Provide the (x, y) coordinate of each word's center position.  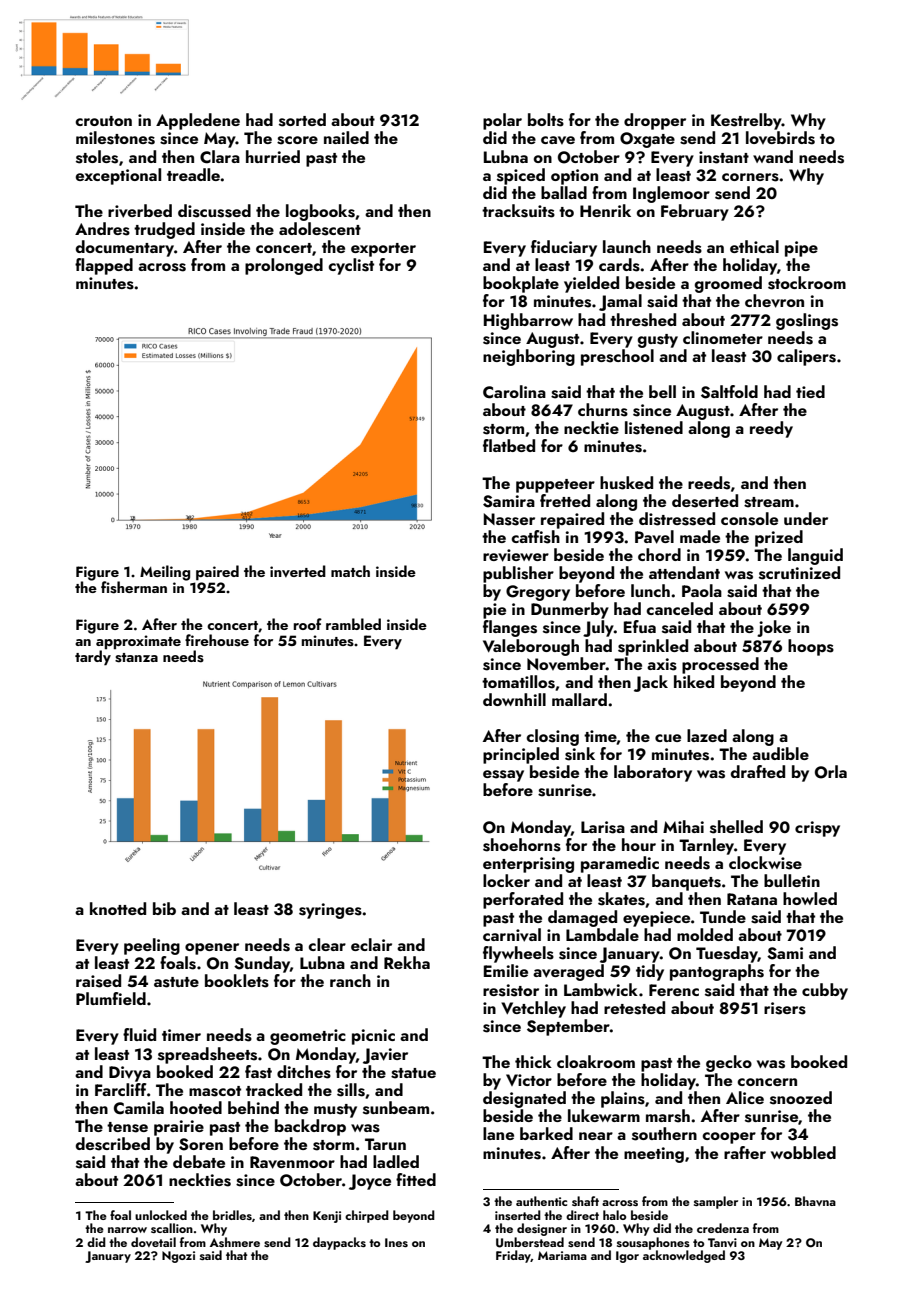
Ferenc (674, 990)
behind (253, 1107)
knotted (118, 908)
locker (506, 880)
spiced (521, 176)
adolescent (320, 229)
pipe (801, 249)
